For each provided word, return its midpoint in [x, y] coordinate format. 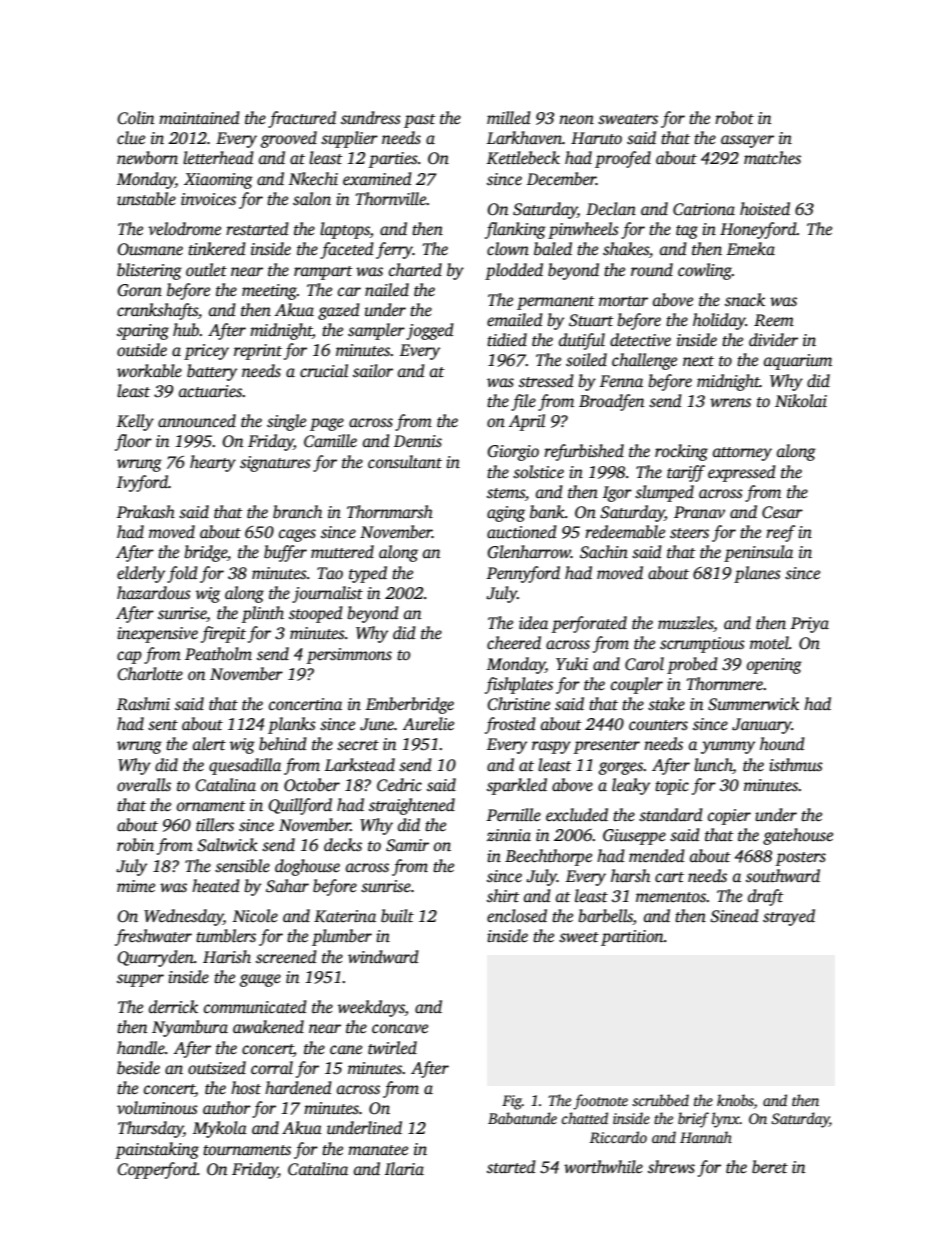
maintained [199, 118]
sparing [143, 332]
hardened [298, 1088]
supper [140, 980]
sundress [371, 118]
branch [297, 512]
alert [209, 744]
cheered [514, 643]
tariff [686, 473]
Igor [617, 494]
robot [734, 118]
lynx [726, 1120]
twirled [392, 1048]
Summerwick [753, 704]
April [527, 422]
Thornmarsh [390, 512]
